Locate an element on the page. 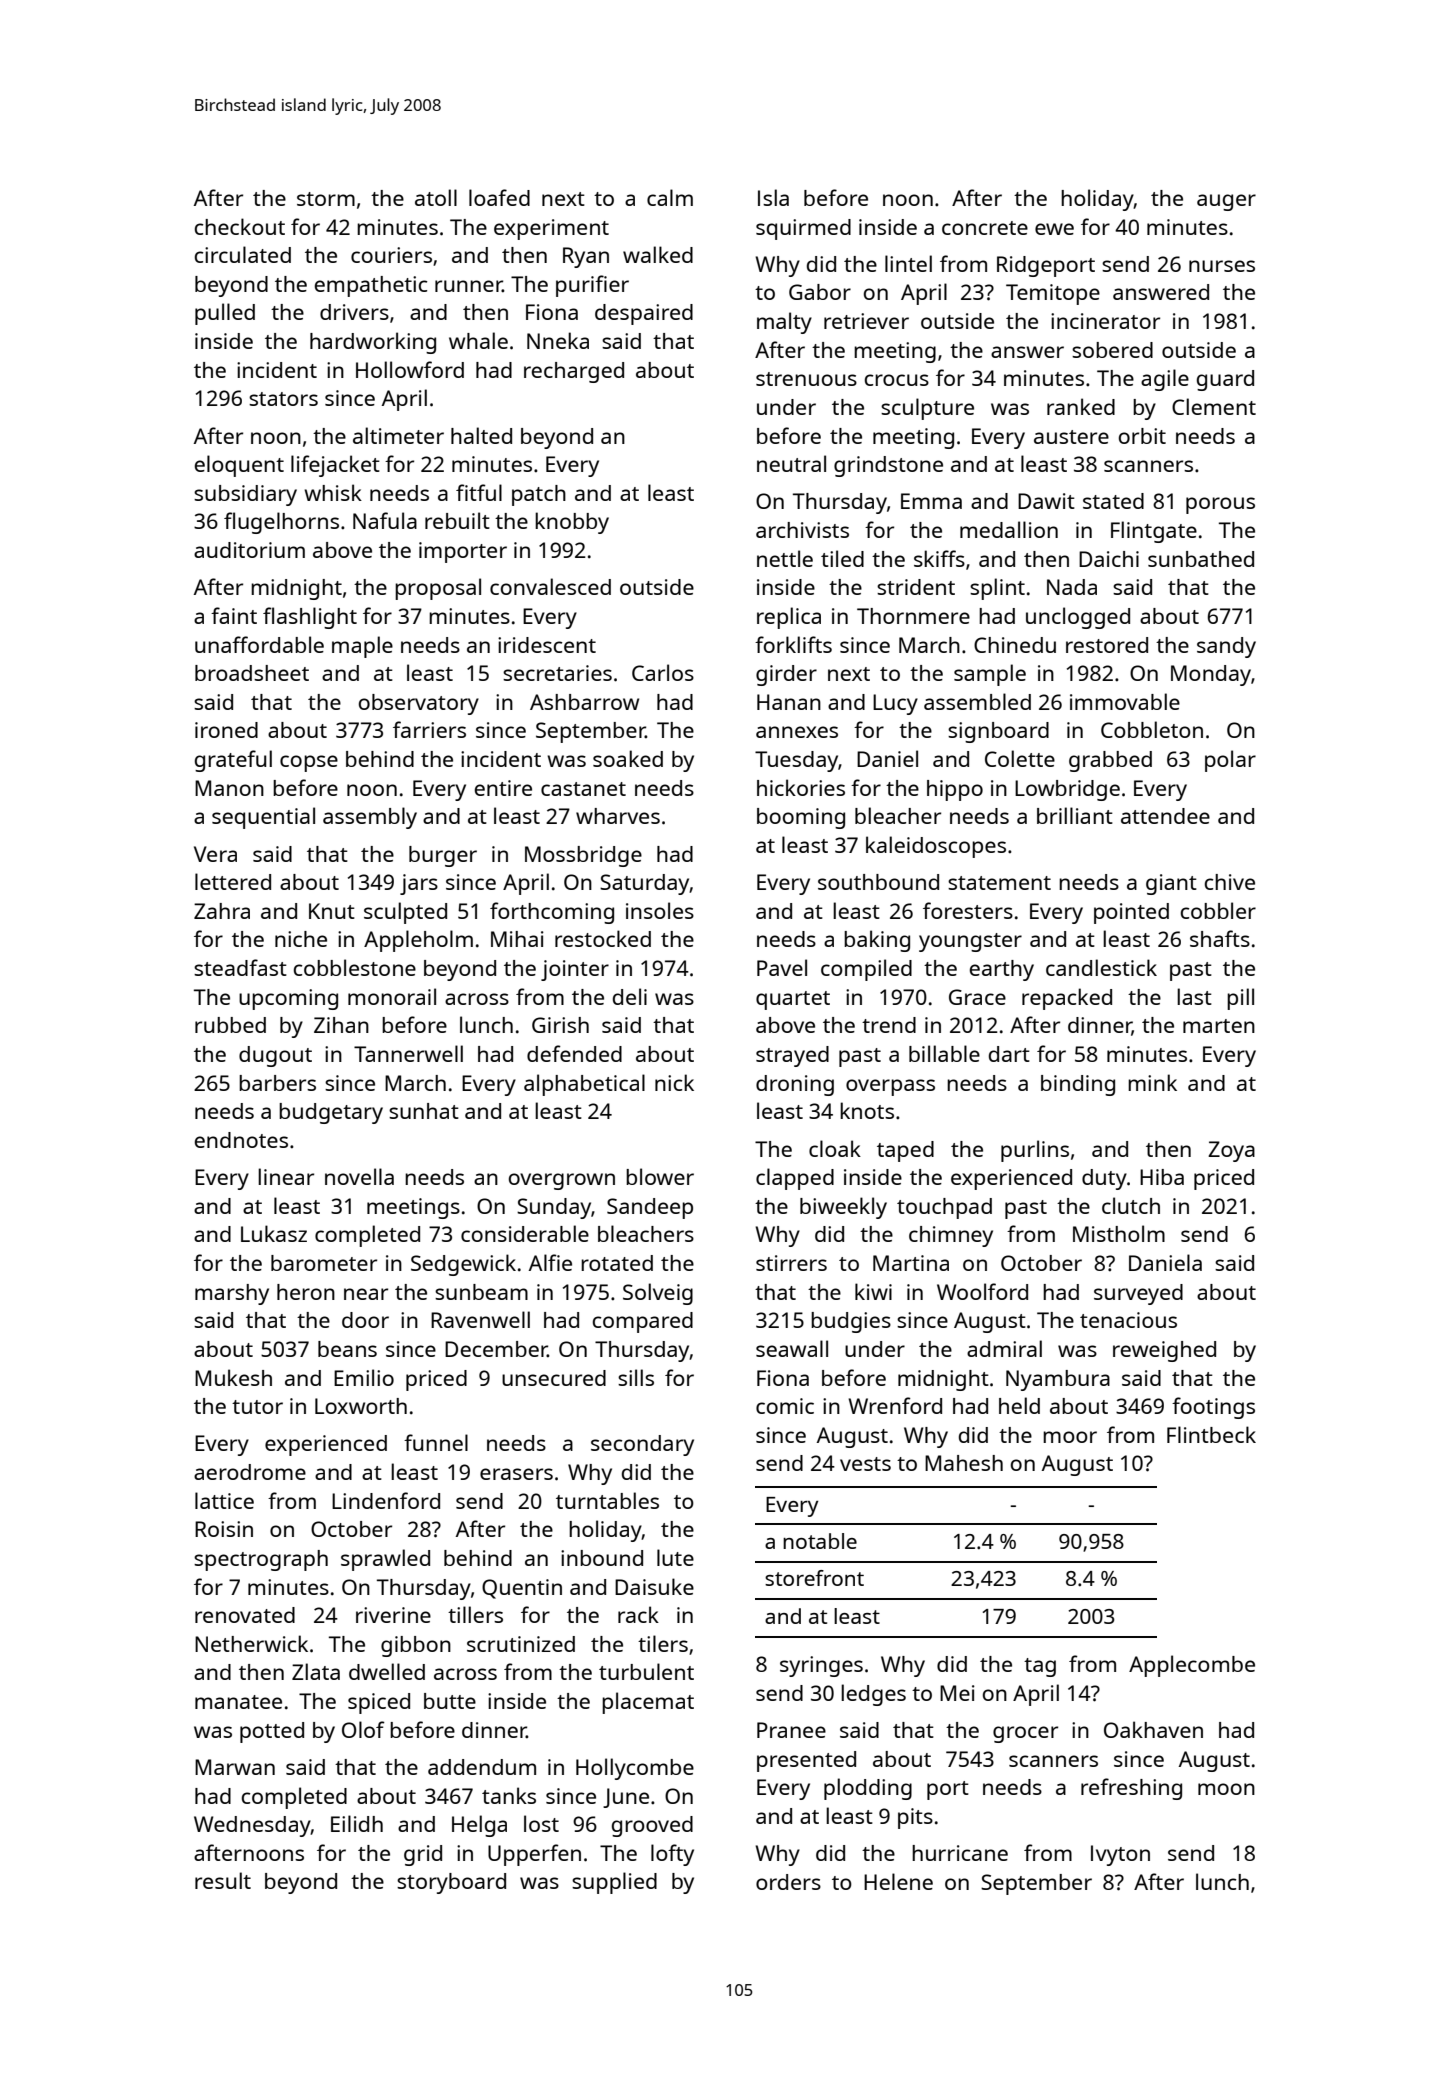  rubbed is located at coordinates (230, 1025).
